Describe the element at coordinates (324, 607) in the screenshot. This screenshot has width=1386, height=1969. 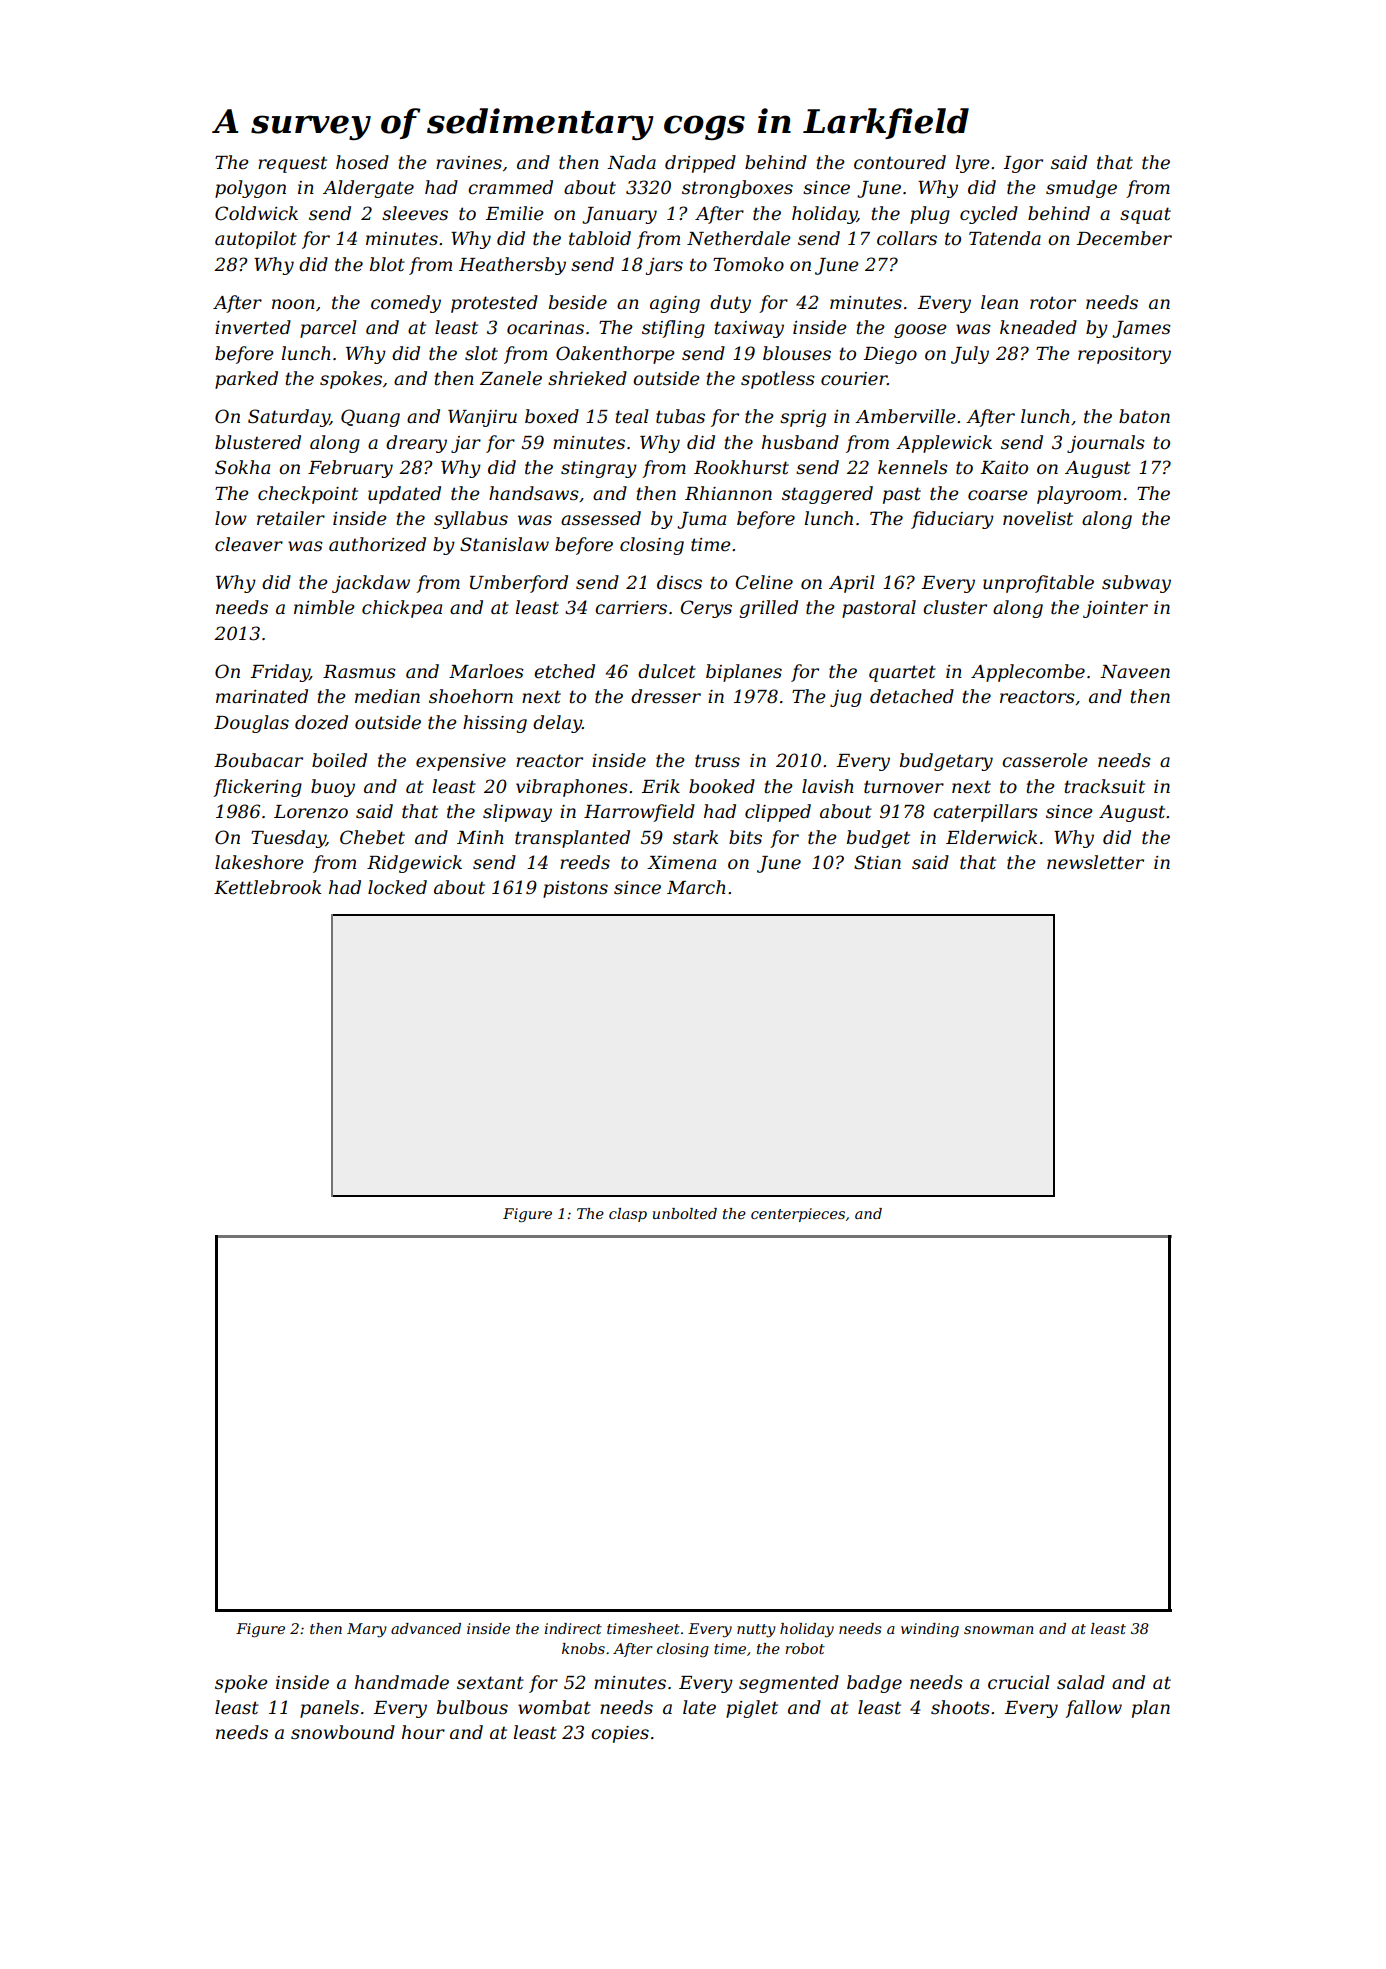
I see `nimble` at that location.
